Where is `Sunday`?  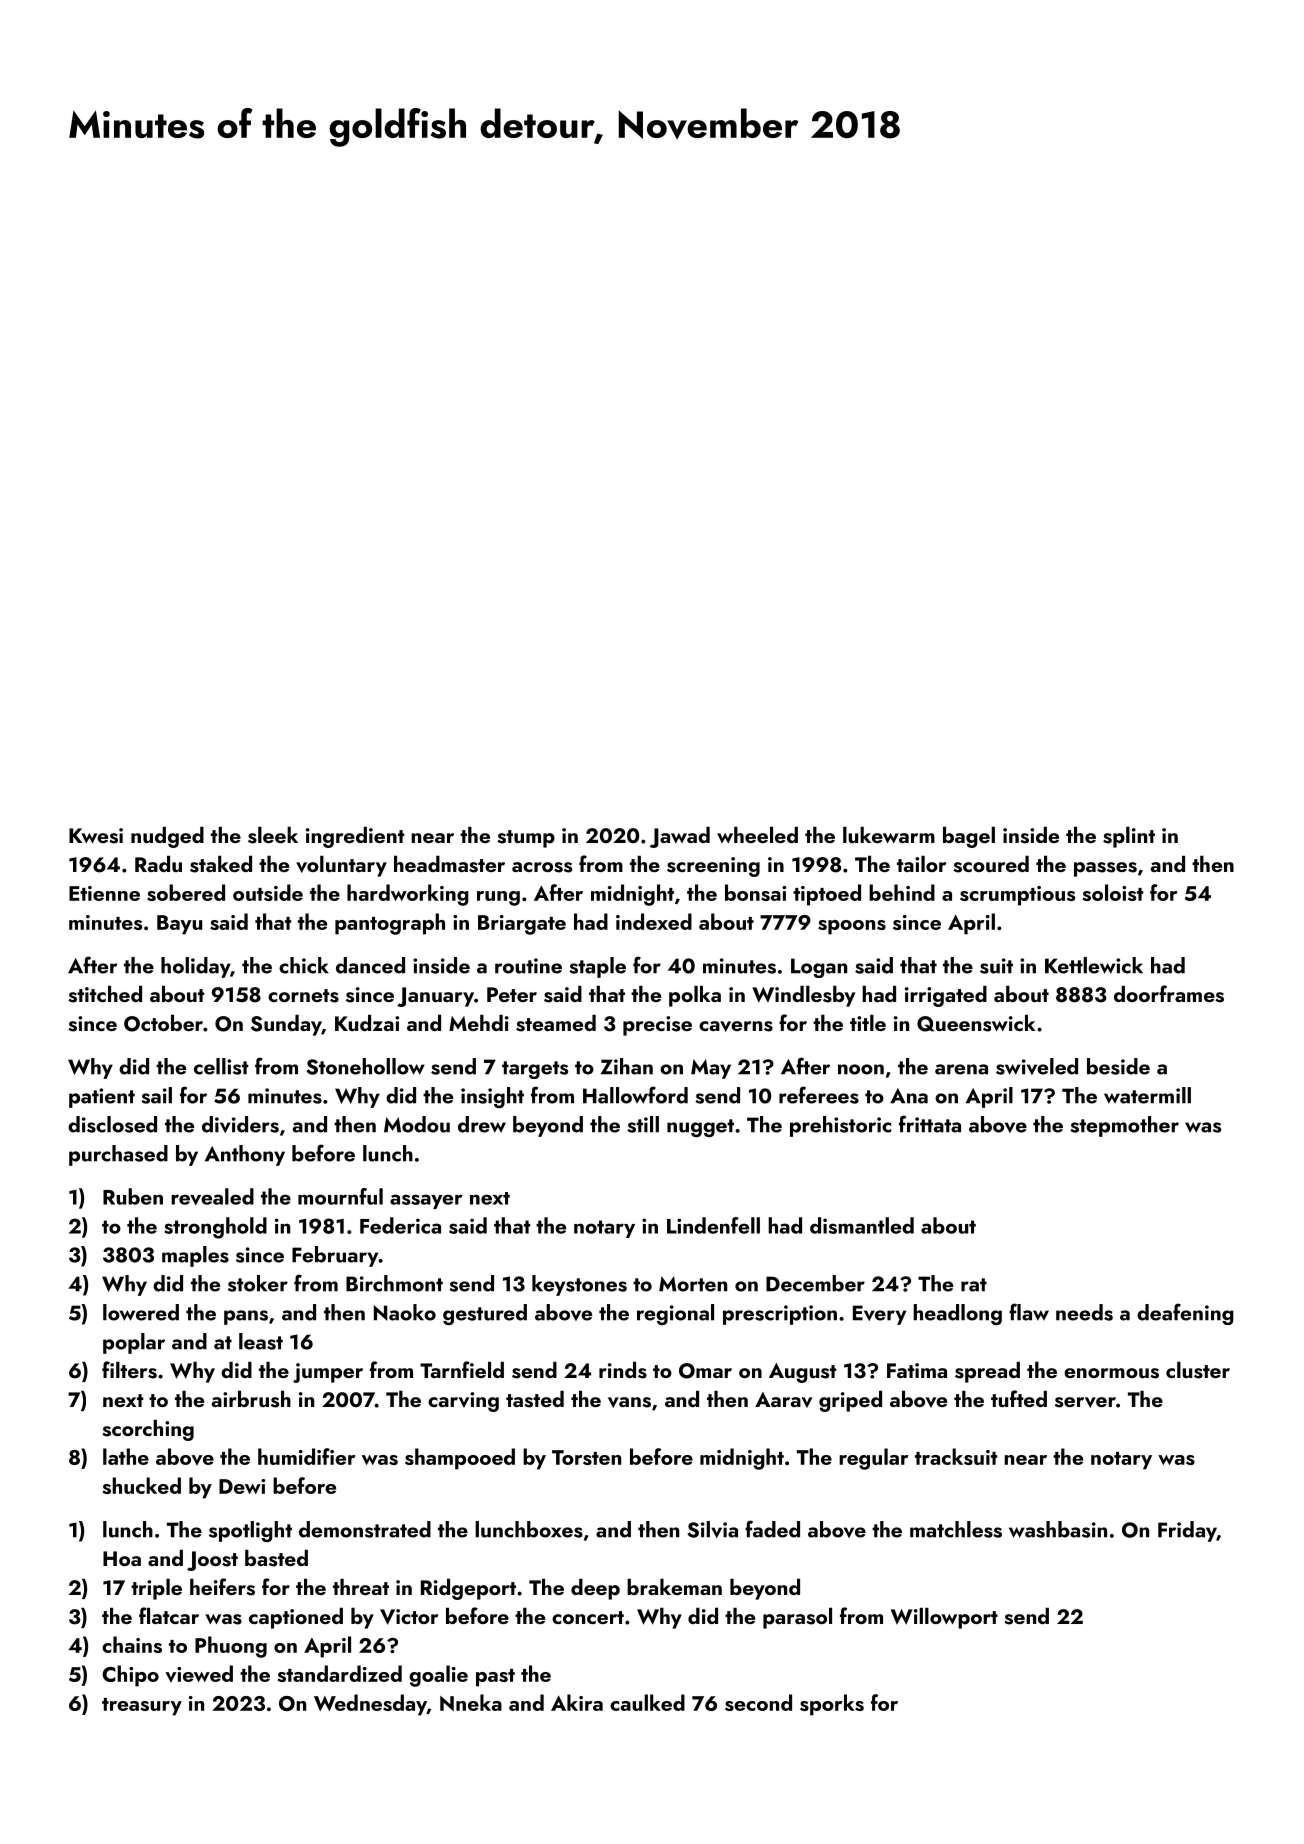
Sunday is located at coordinates (286, 1025).
